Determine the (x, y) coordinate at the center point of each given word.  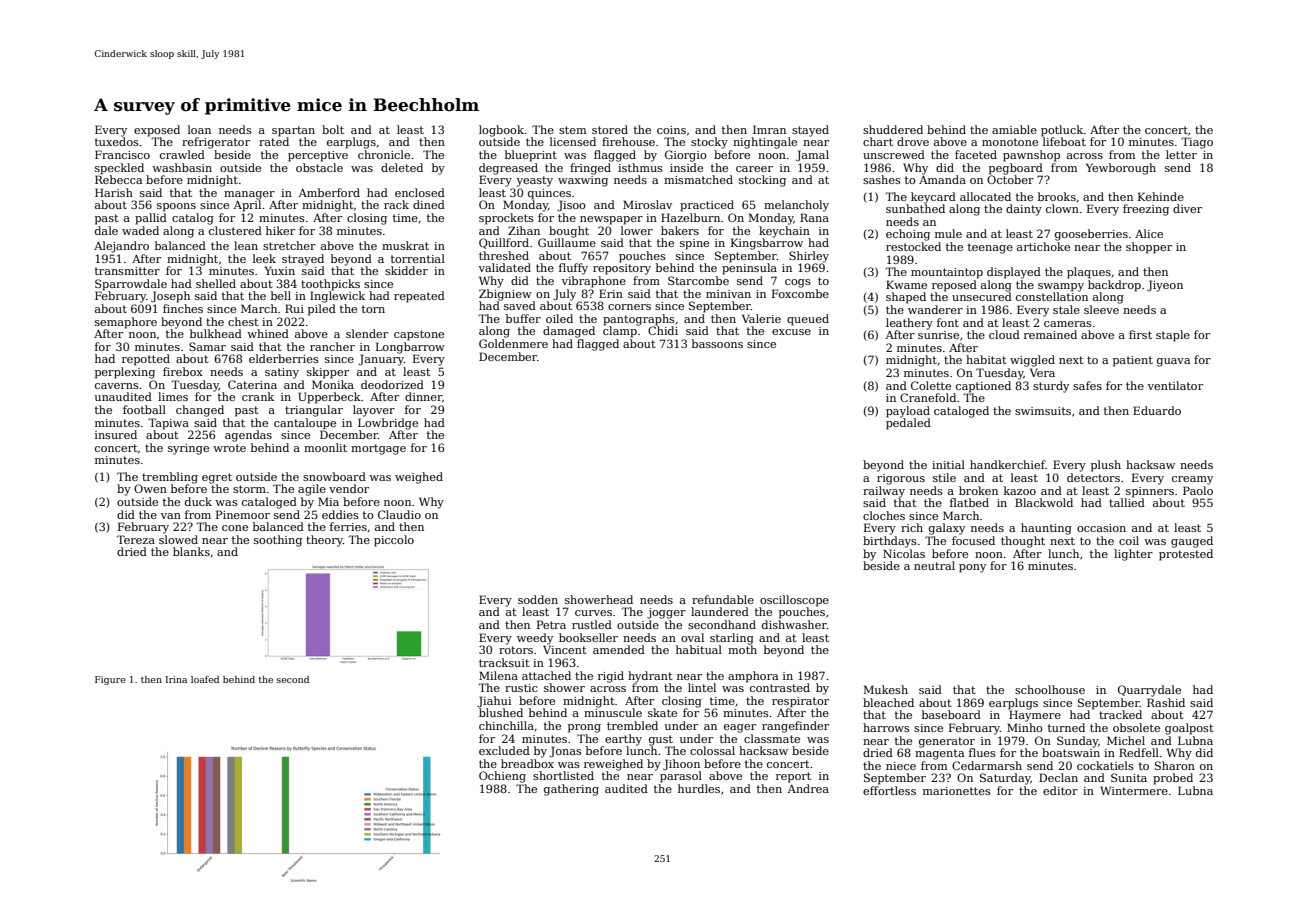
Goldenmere (513, 343)
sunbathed (915, 208)
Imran (769, 129)
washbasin (182, 167)
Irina (176, 679)
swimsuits (1043, 411)
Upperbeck (329, 398)
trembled (632, 725)
